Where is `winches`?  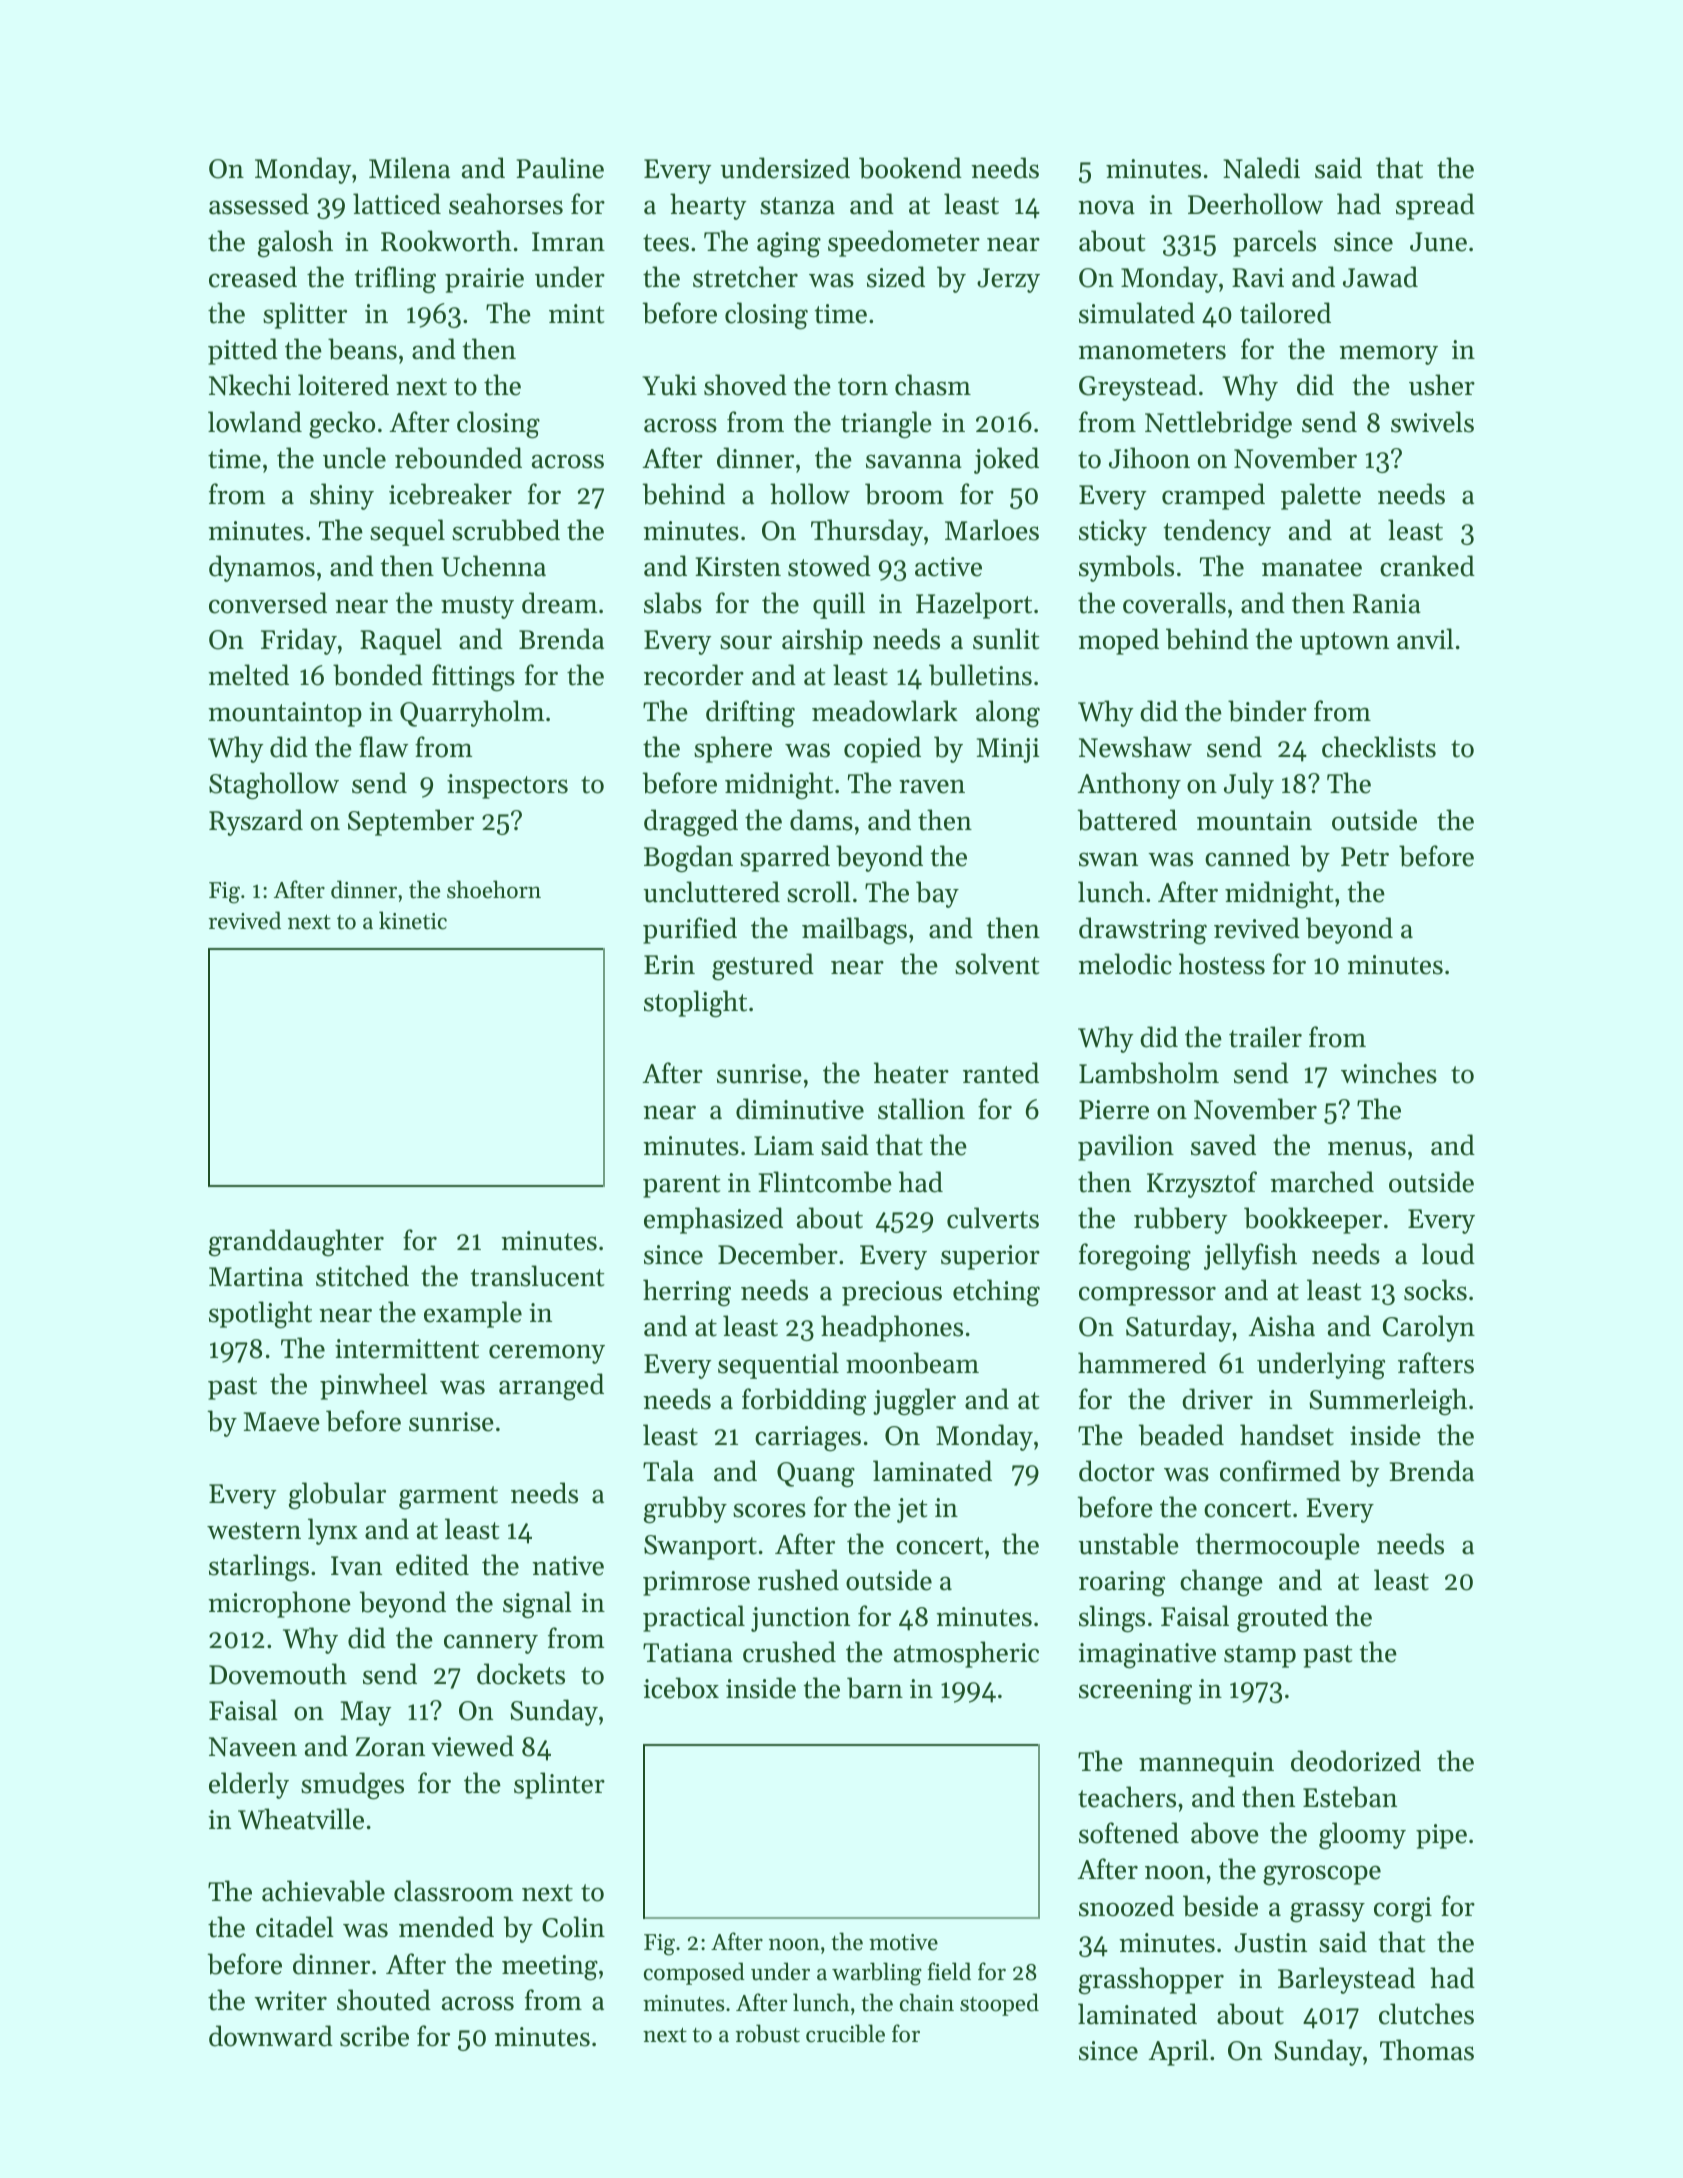
winches is located at coordinates (1389, 1073).
